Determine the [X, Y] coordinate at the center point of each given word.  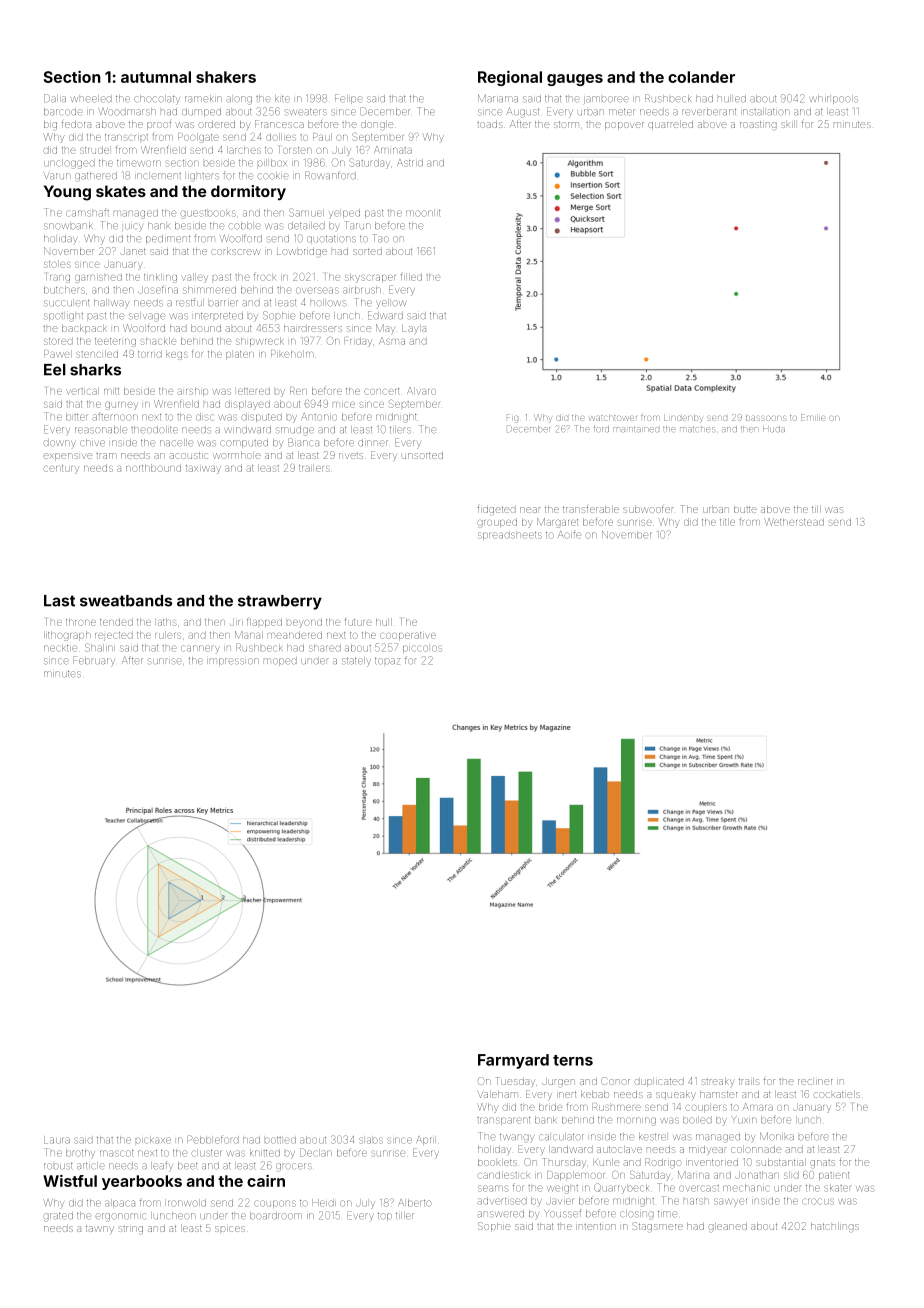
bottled [280, 1140]
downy [59, 443]
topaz [387, 661]
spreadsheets [510, 535]
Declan [316, 1152]
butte [745, 509]
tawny [100, 1229]
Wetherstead [794, 522]
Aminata [393, 150]
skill [788, 124]
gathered [96, 176]
